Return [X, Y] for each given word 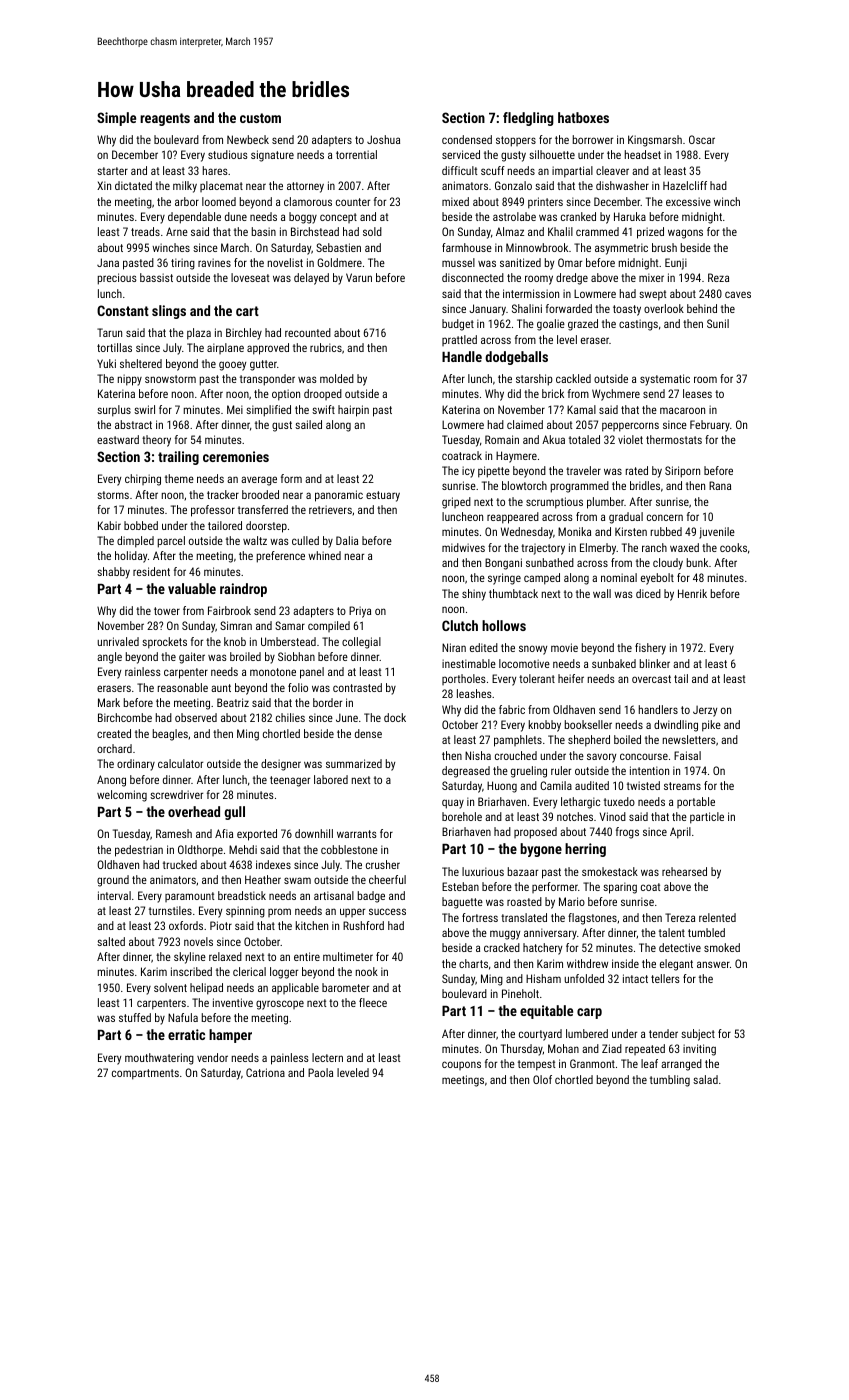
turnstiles [170, 910]
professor [213, 511]
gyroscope [280, 1005]
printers [545, 203]
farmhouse [467, 247]
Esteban [460, 886]
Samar [290, 625]
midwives [463, 547]
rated [637, 470]
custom [260, 118]
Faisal [687, 755]
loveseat [250, 277]
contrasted [357, 687]
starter [112, 171]
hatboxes [583, 117]
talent [672, 932]
